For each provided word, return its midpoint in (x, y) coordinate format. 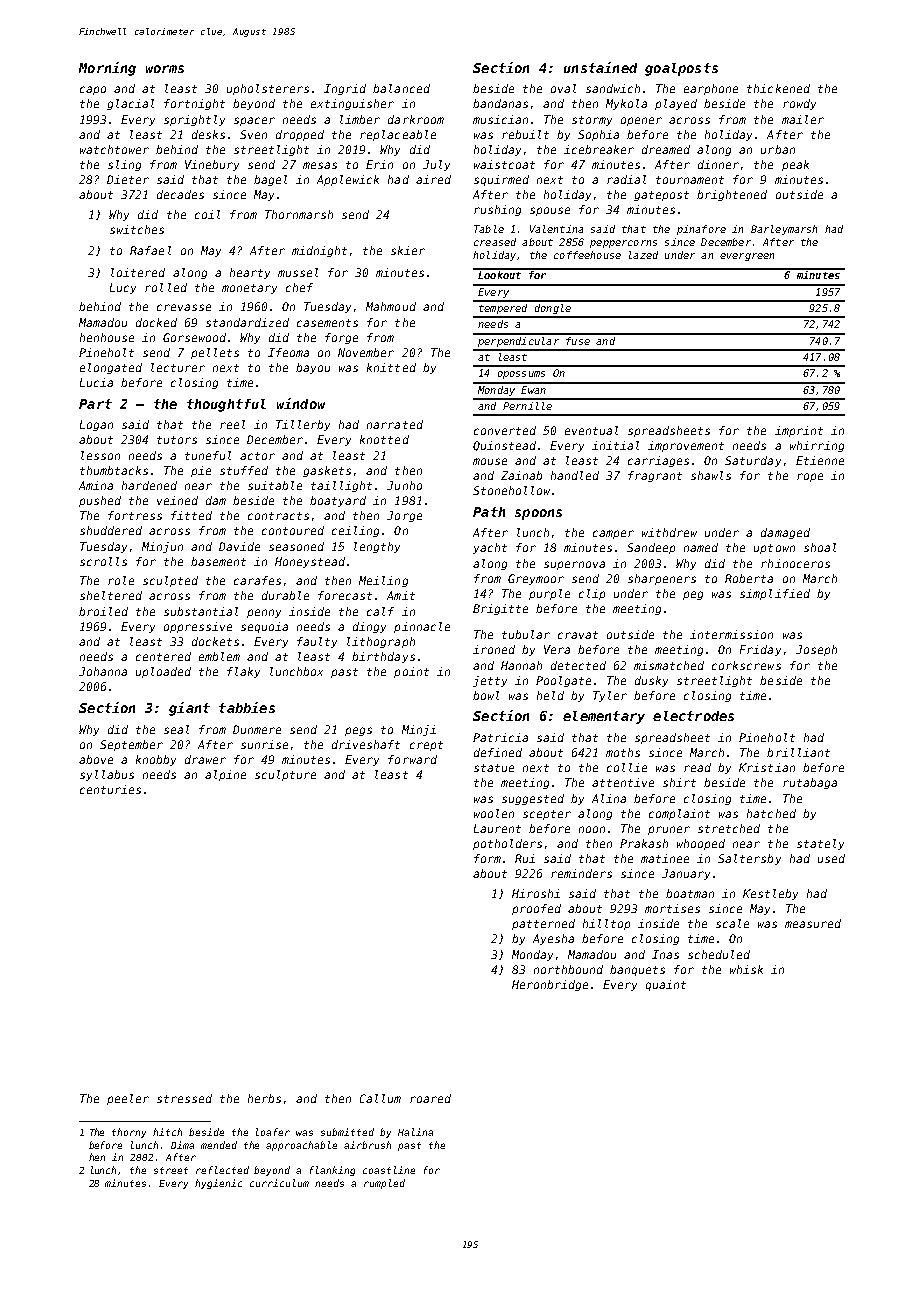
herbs (264, 1098)
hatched (771, 813)
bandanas (500, 103)
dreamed (666, 149)
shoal (820, 547)
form (487, 858)
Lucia (96, 382)
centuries (110, 789)
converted (505, 430)
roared (430, 1098)
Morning (107, 69)
